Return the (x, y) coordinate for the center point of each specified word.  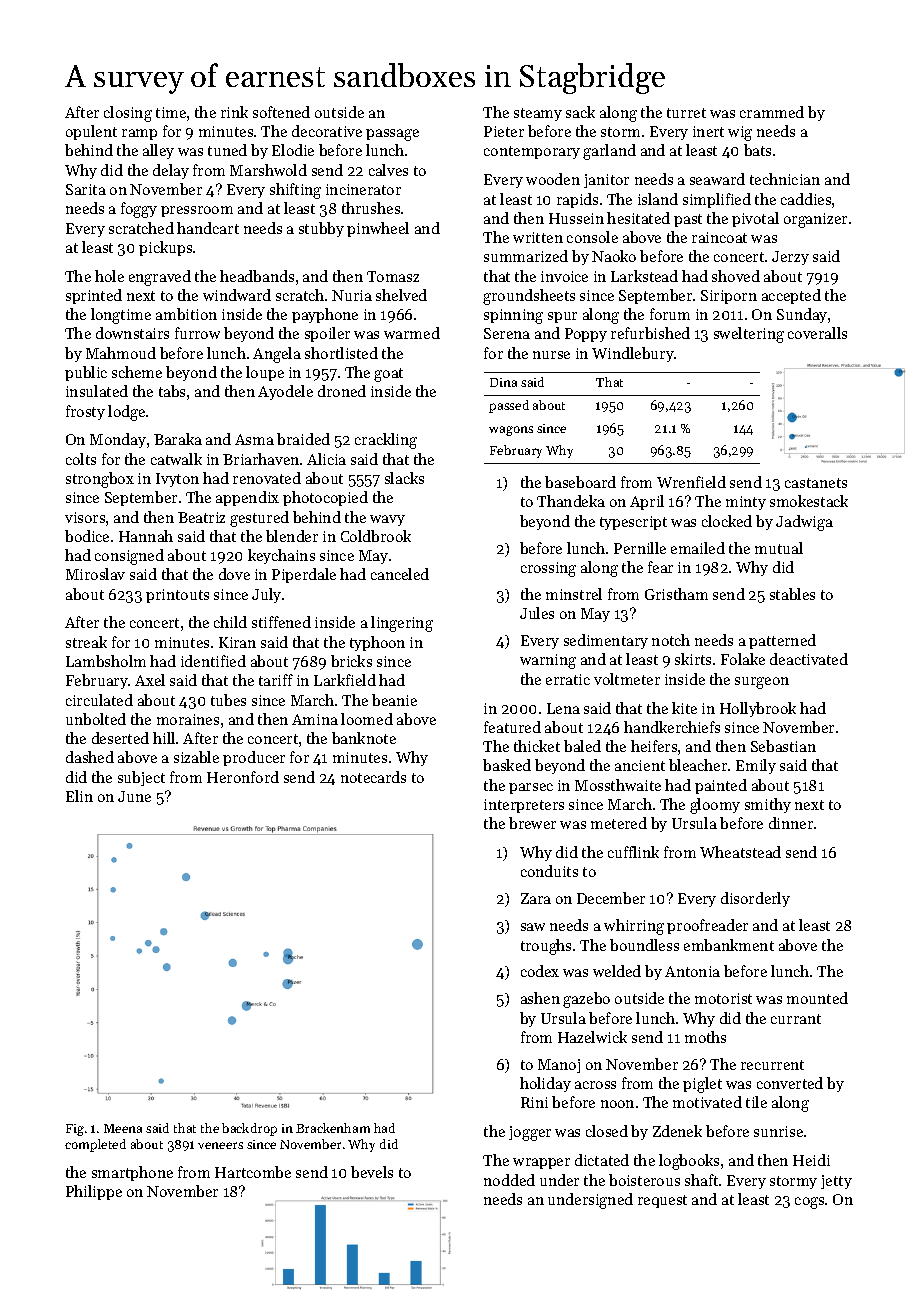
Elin (79, 796)
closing (128, 114)
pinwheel (378, 229)
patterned (782, 641)
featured (512, 727)
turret (686, 113)
